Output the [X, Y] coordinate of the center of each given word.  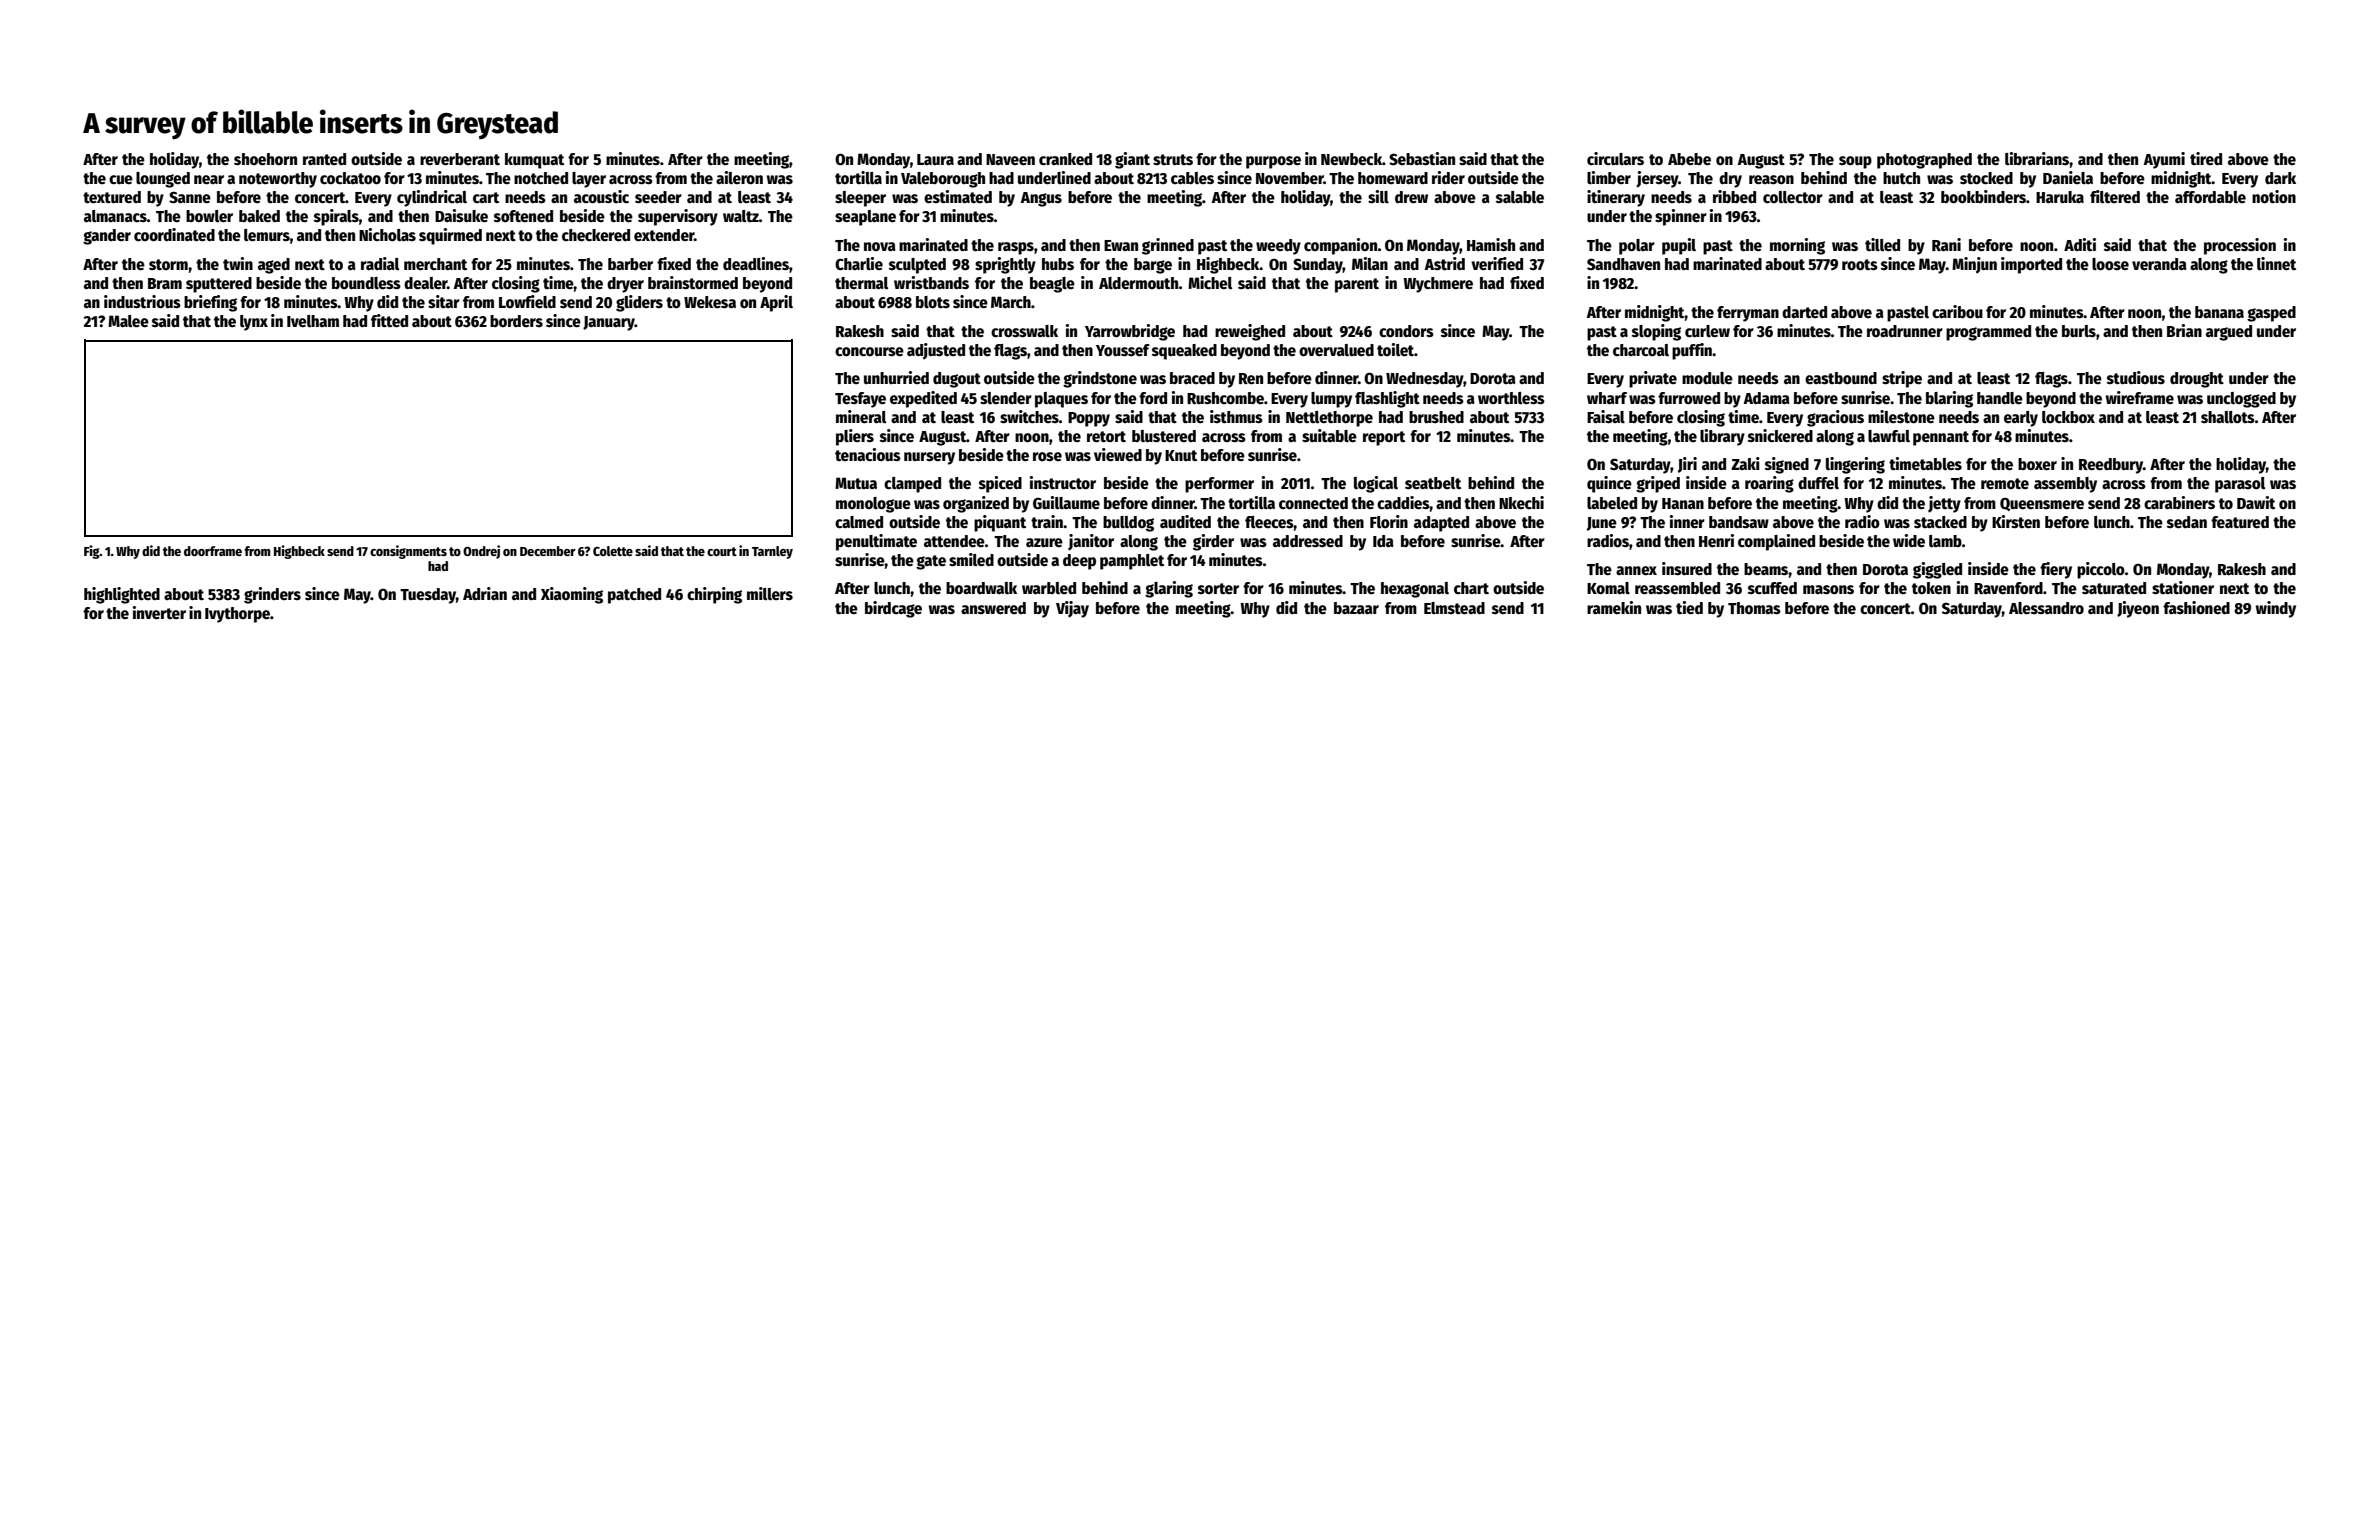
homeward [1393, 178]
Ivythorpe [237, 615]
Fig [92, 552]
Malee [128, 321]
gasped [2271, 314]
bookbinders [1983, 197]
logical [1376, 484]
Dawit [2256, 502]
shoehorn [265, 159]
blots [933, 302]
